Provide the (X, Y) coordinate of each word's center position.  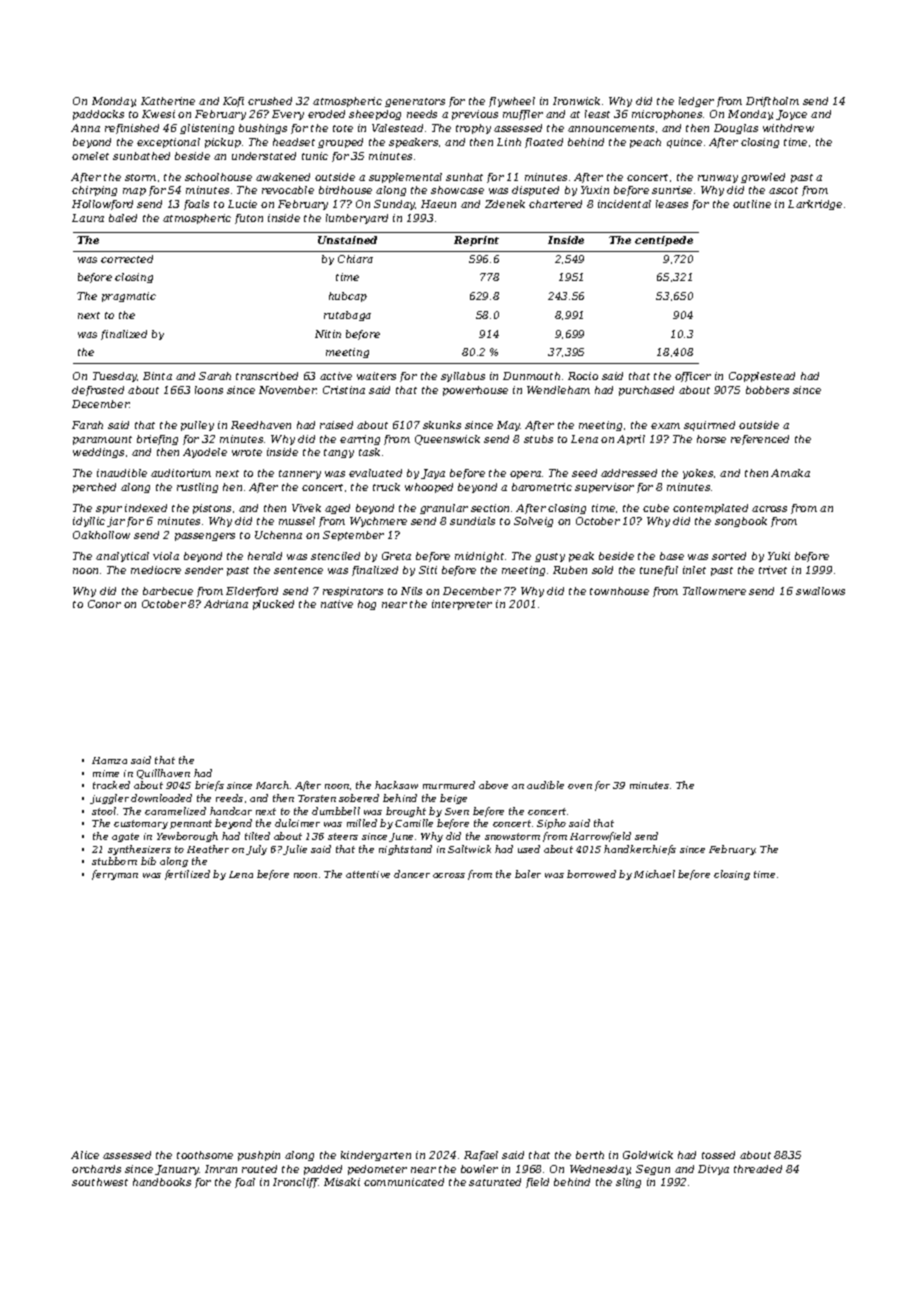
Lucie (242, 204)
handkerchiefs (640, 850)
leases (672, 204)
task (369, 452)
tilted (257, 836)
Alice (85, 1155)
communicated (404, 1182)
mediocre (156, 570)
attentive (368, 874)
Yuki (779, 556)
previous (475, 115)
